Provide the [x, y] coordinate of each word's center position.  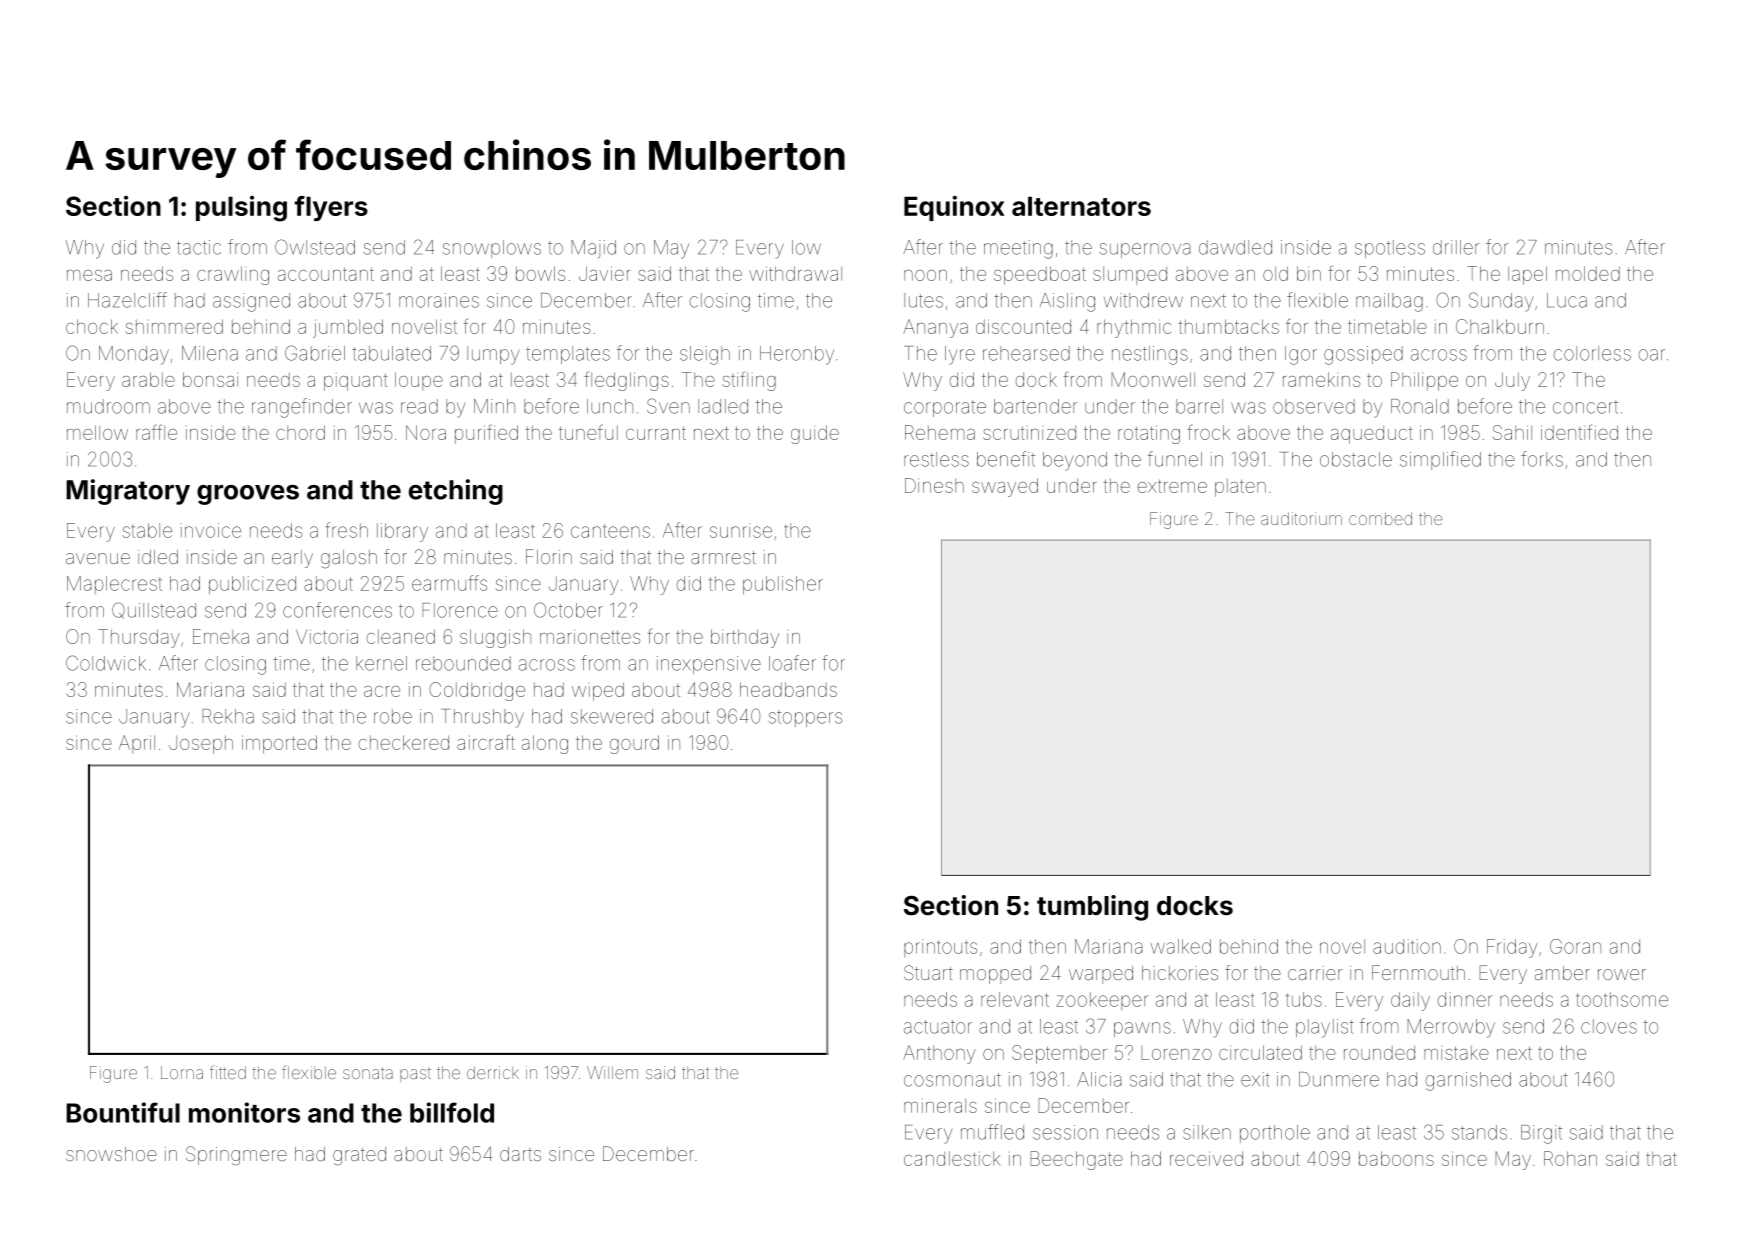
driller [1456, 247]
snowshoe [111, 1154]
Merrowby [1451, 1028]
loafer [792, 663]
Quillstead [154, 610]
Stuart [928, 972]
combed [1380, 518]
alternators [1081, 206]
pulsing [241, 209]
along [545, 744]
